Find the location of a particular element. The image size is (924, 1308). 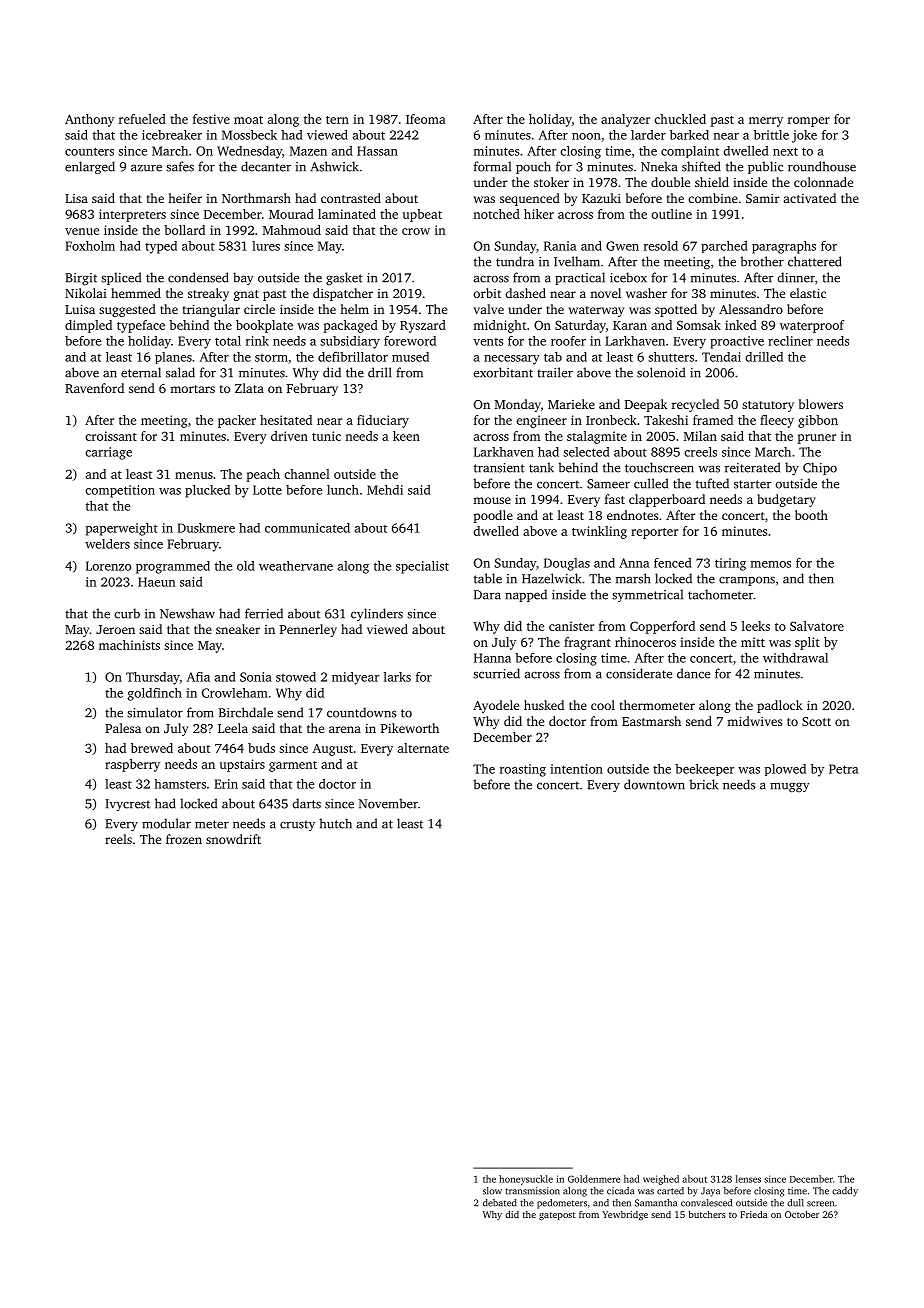

November is located at coordinates (388, 803).
